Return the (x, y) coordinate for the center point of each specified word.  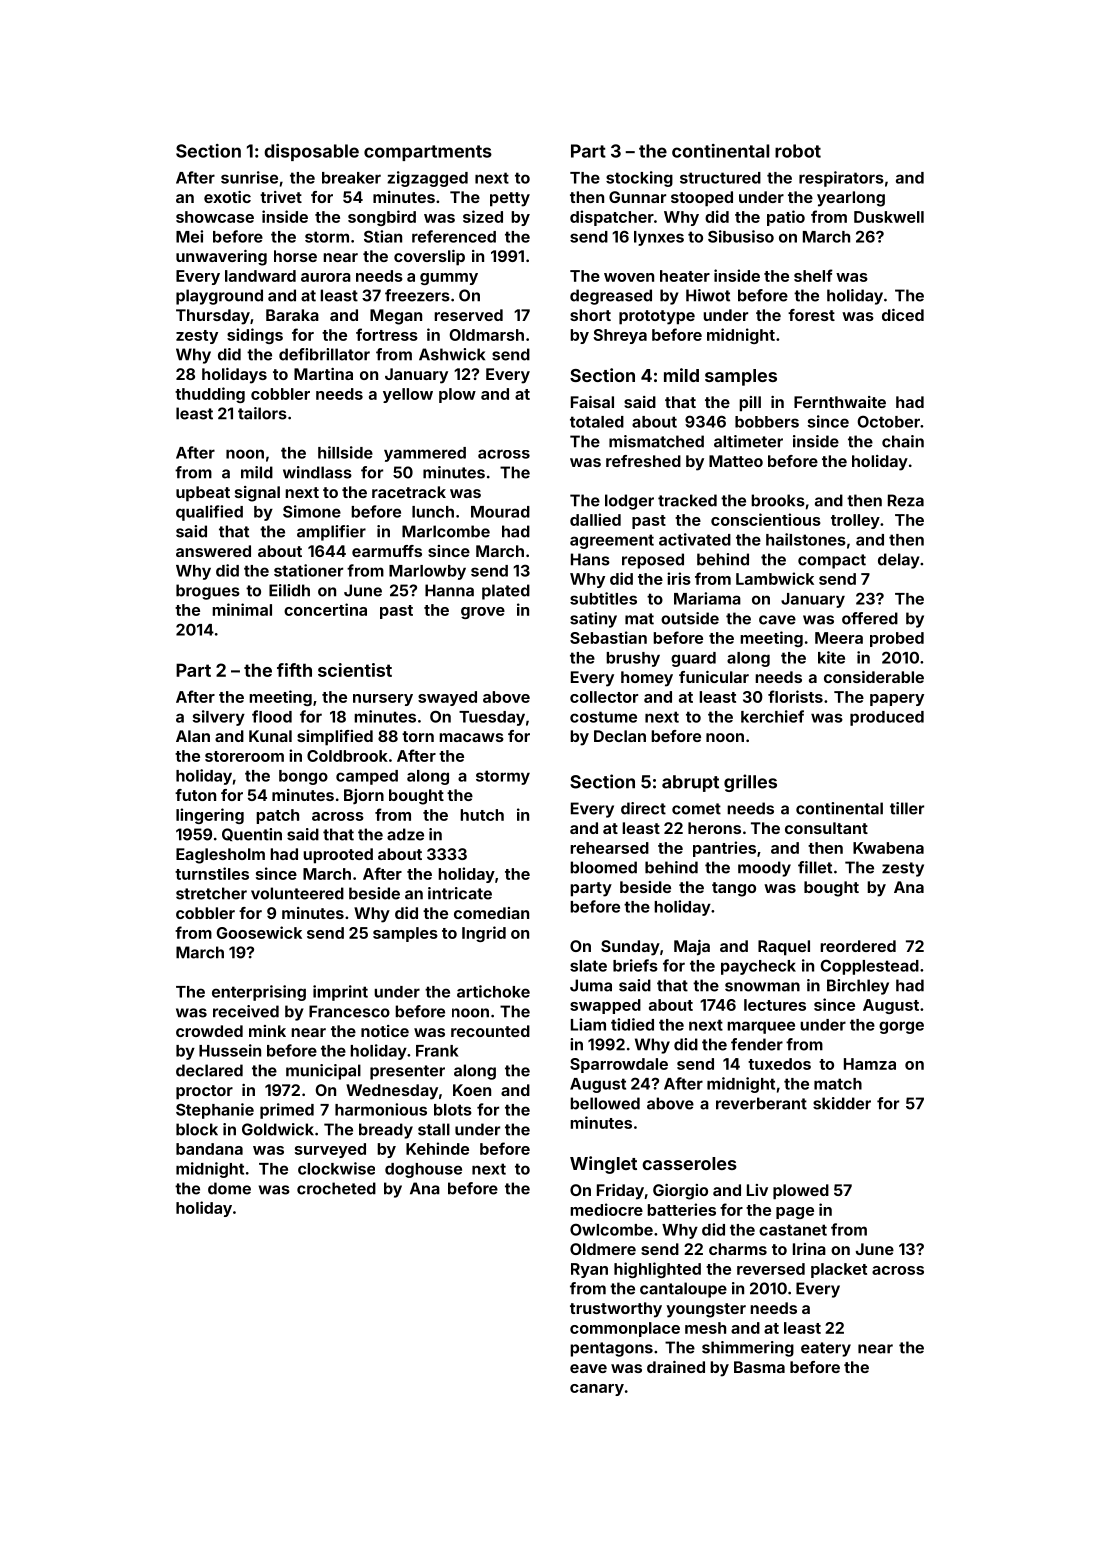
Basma (759, 1367)
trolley (855, 521)
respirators (841, 179)
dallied (595, 519)
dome (229, 1188)
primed (287, 1111)
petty (510, 199)
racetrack (409, 492)
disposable (311, 152)
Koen (472, 1090)
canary (597, 1390)
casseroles (689, 1163)
